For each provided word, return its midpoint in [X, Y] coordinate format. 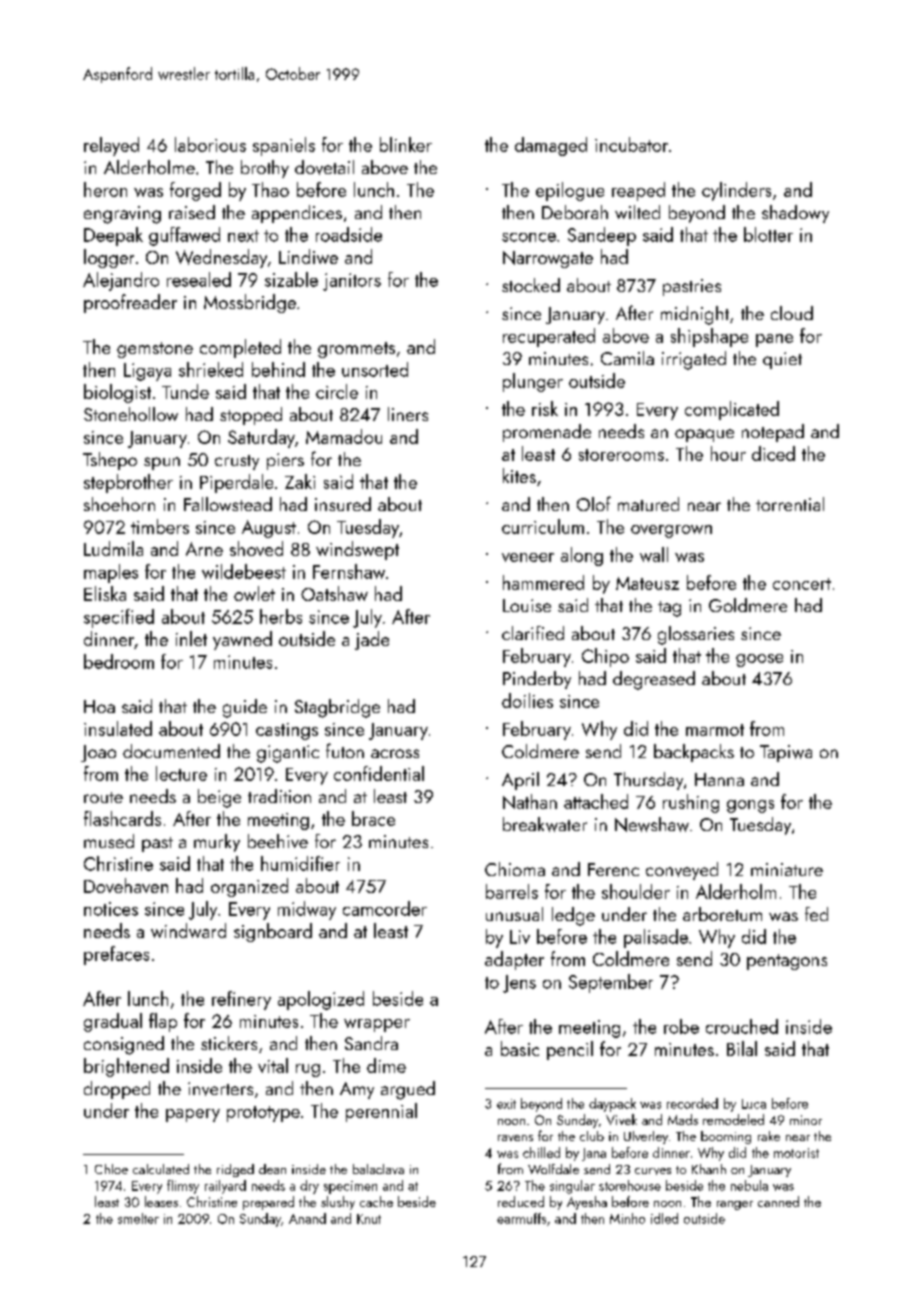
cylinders [736, 191]
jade [372, 640]
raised [192, 212]
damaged [551, 146]
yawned [242, 640]
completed [240, 348]
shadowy [795, 214]
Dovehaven [126, 885]
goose [759, 660]
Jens [519, 984]
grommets [356, 350]
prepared [268, 1203]
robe [681, 1026]
